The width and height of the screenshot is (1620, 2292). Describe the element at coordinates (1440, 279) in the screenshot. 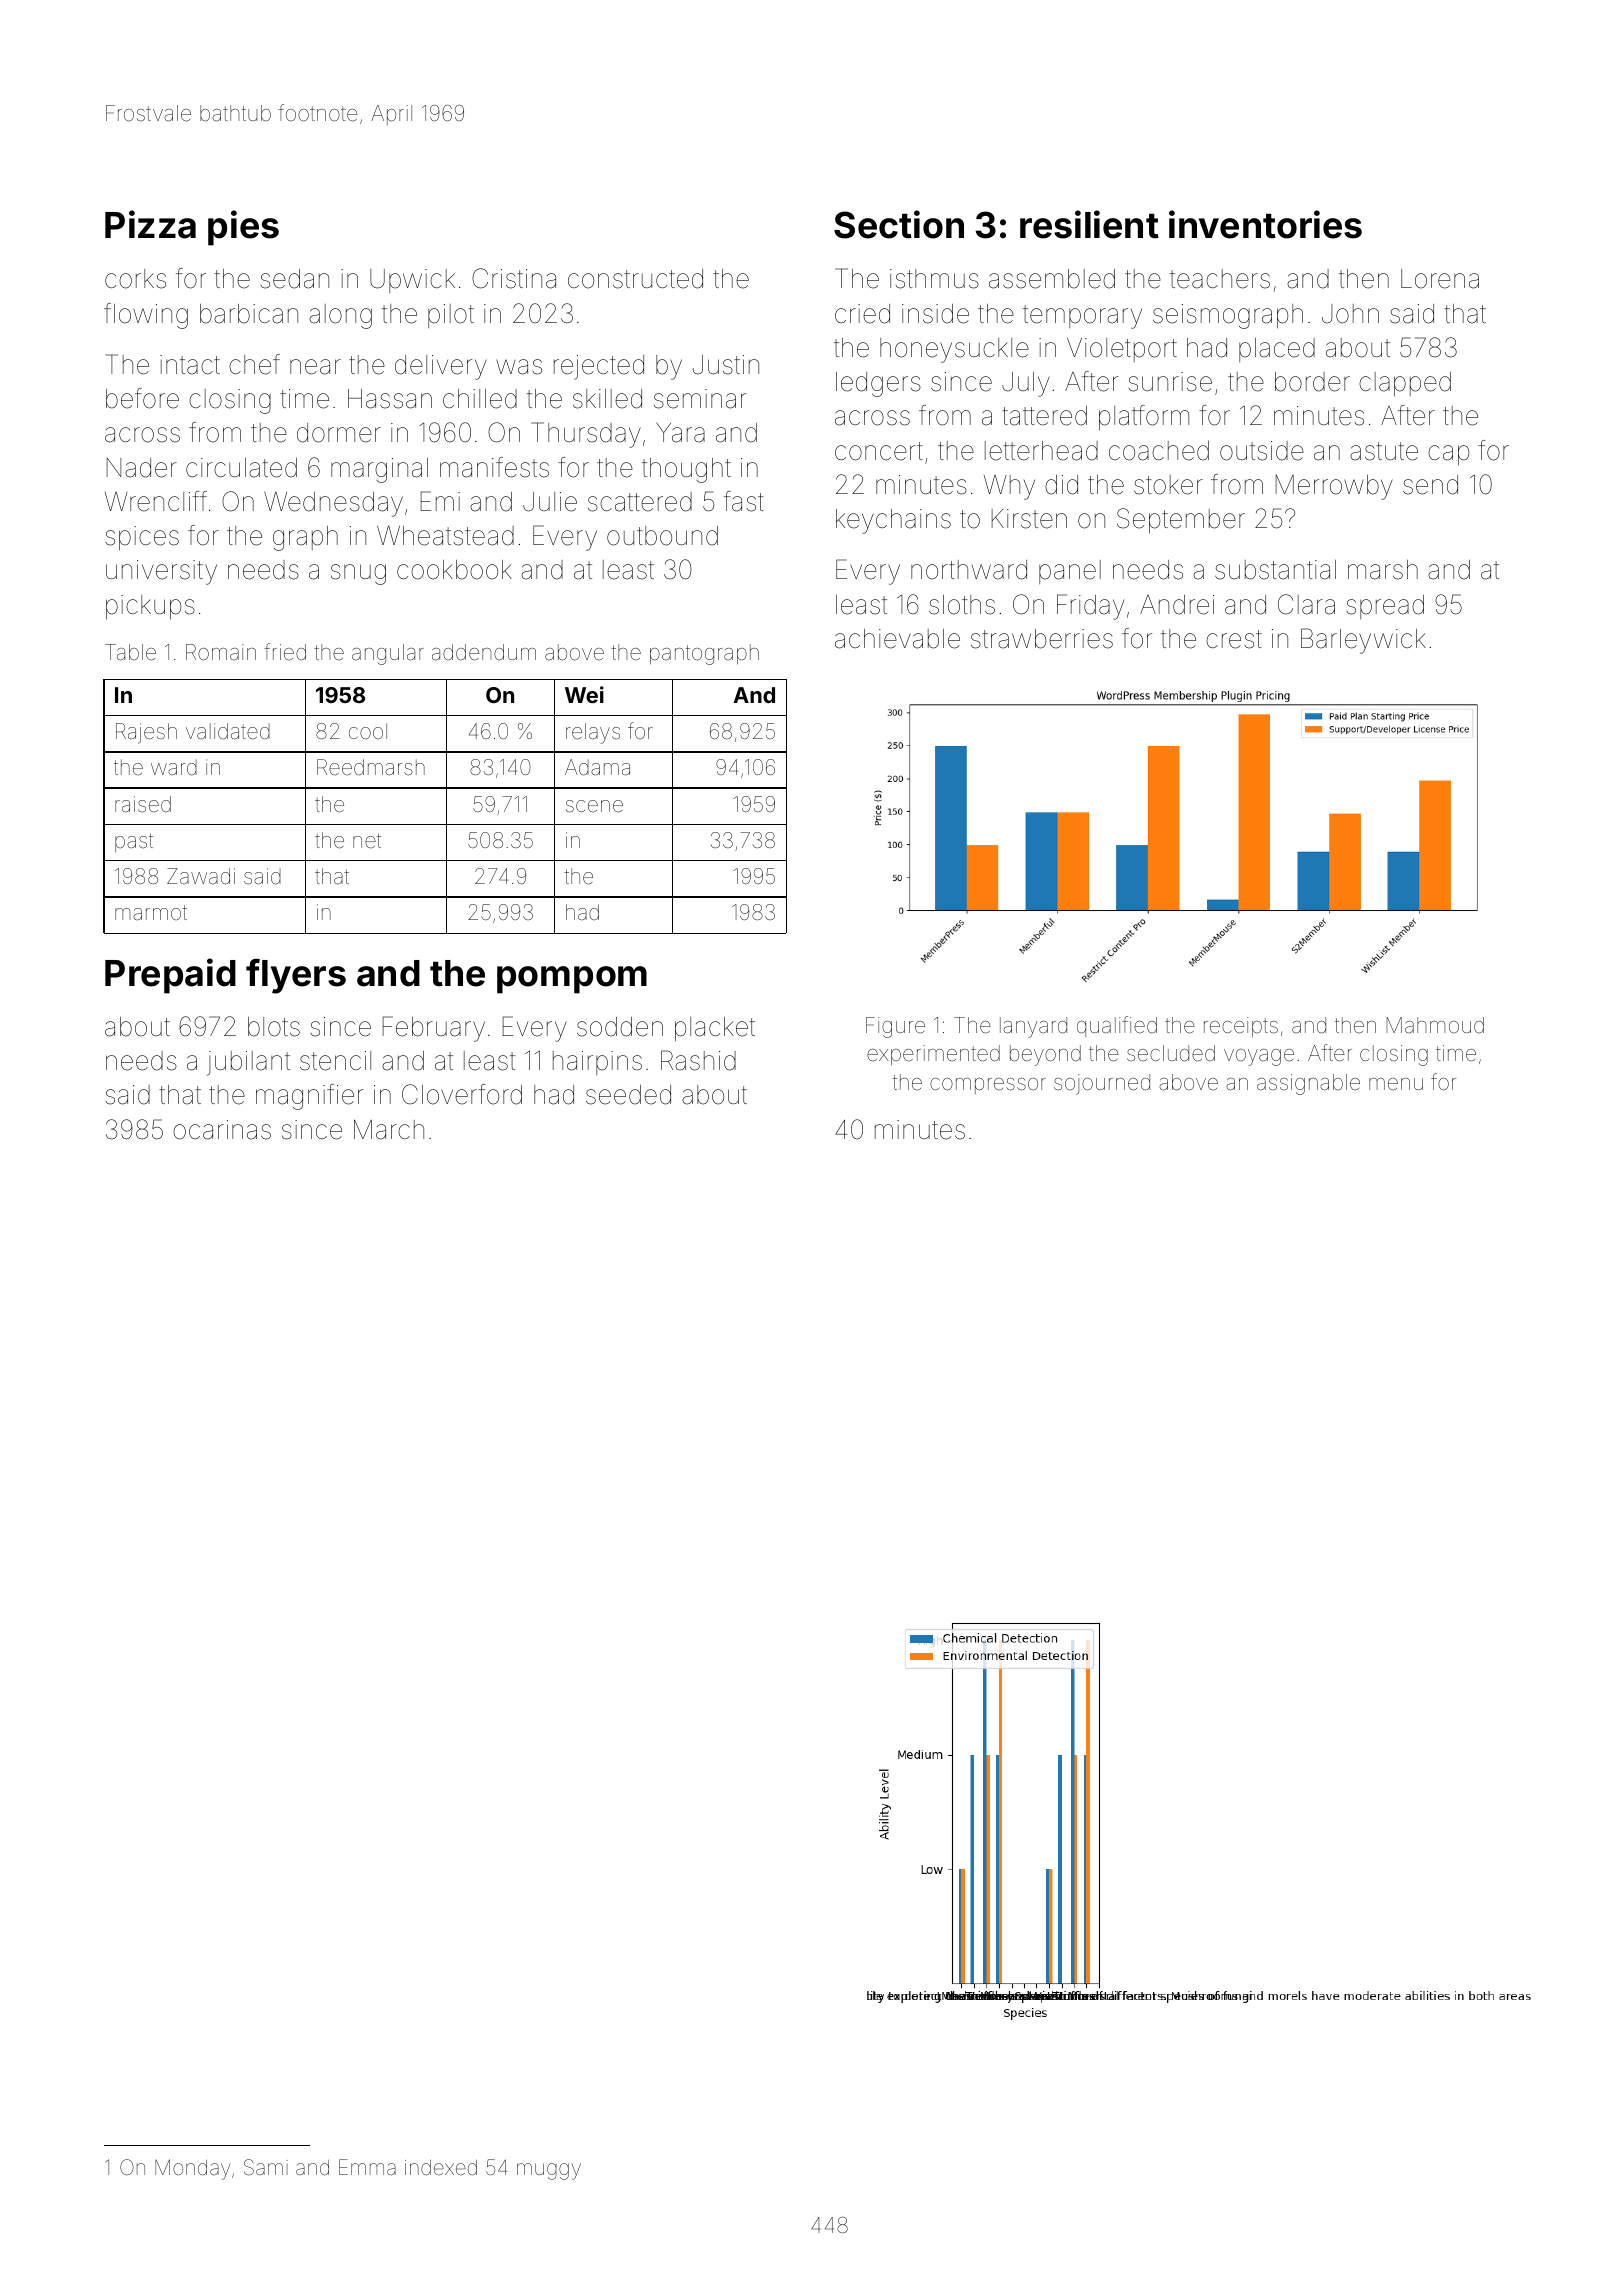

I see `Lorena` at that location.
